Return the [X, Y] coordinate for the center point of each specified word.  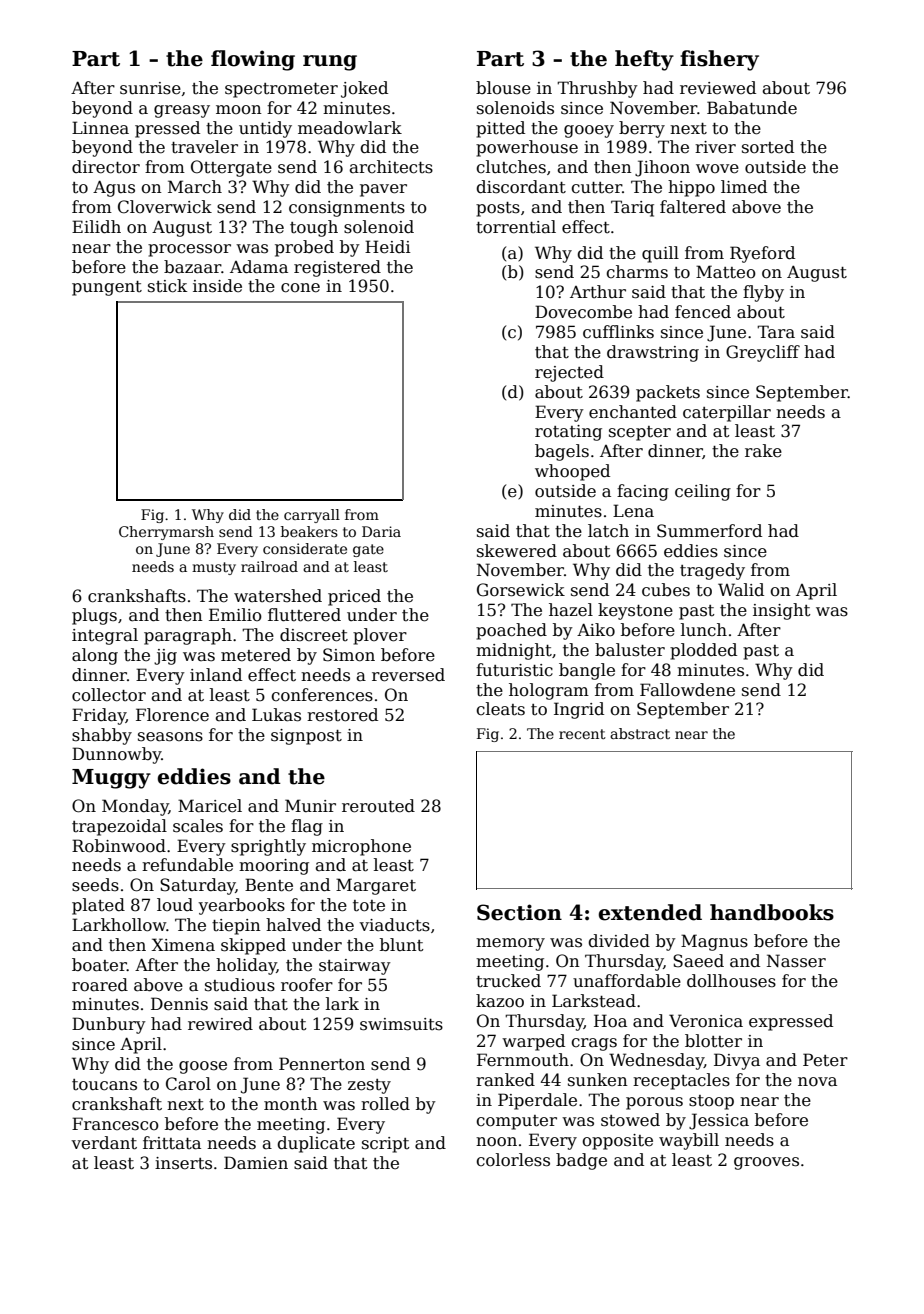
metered [256, 655]
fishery [719, 60]
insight [781, 611]
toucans [104, 1085]
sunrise [150, 88]
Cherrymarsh [166, 533]
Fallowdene [687, 690]
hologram [549, 691]
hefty [644, 60]
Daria [381, 531]
